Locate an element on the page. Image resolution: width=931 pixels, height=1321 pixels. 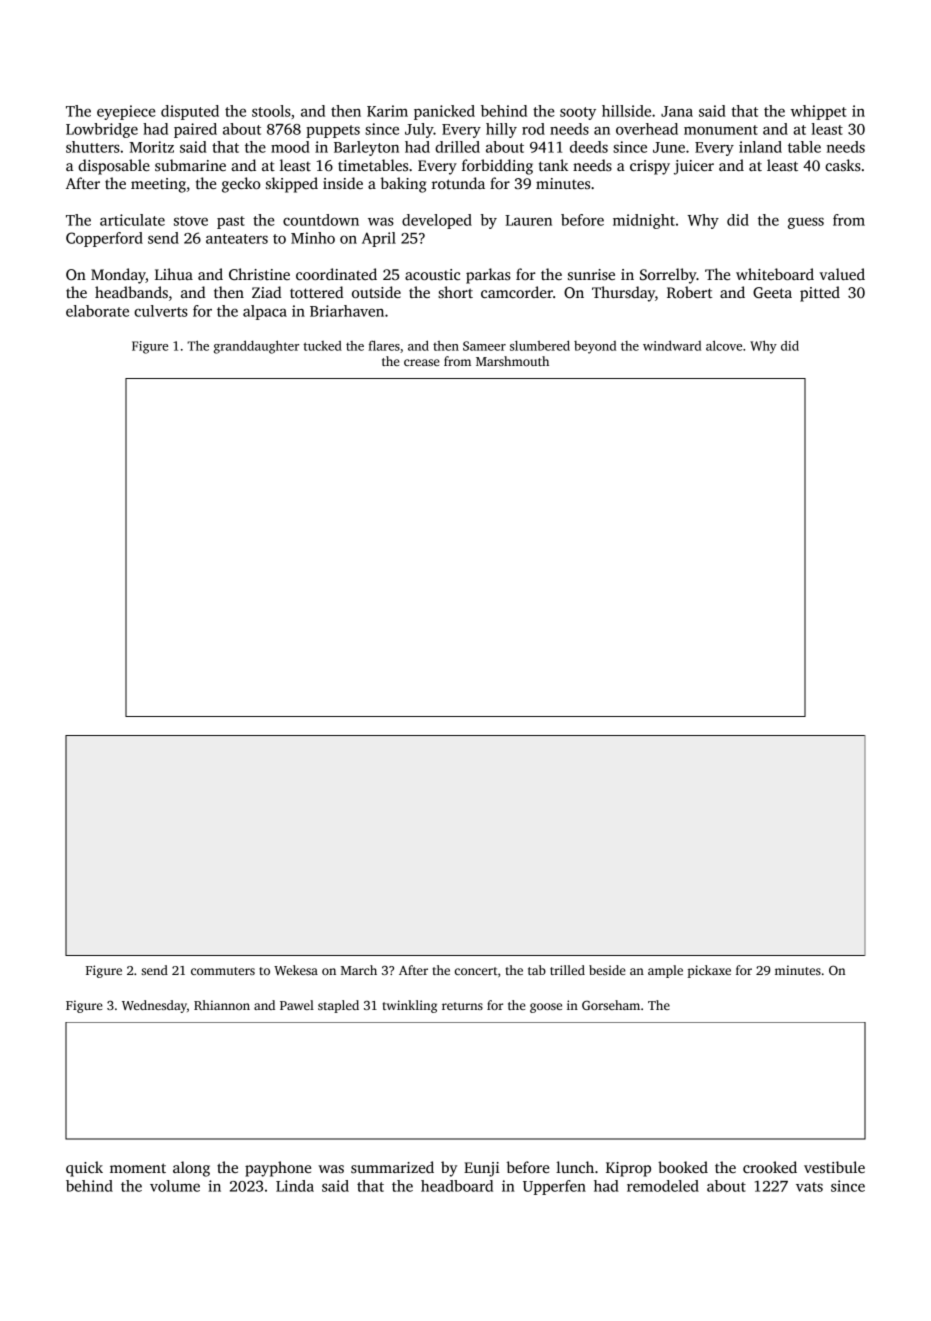
along is located at coordinates (191, 1169).
